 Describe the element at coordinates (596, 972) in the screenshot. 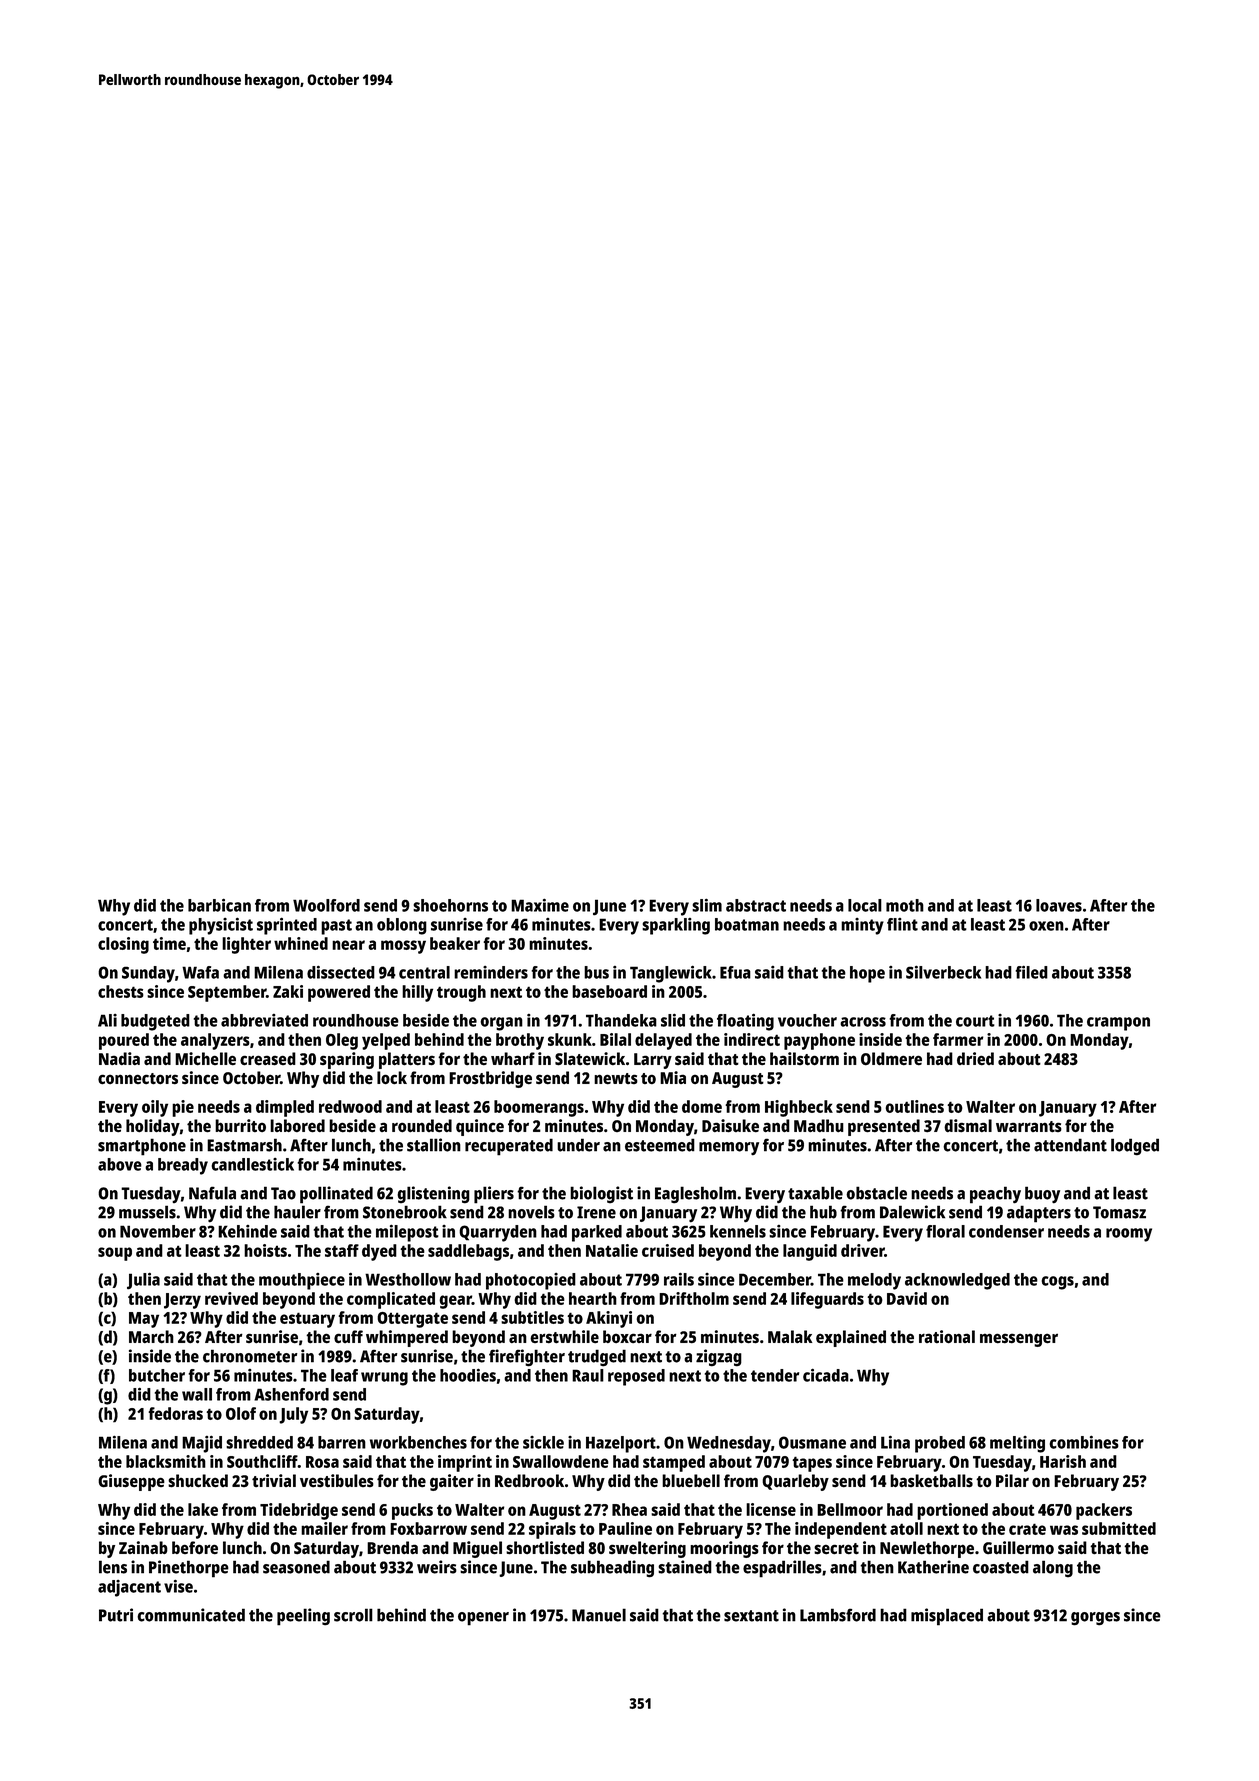

I see `bus` at that location.
